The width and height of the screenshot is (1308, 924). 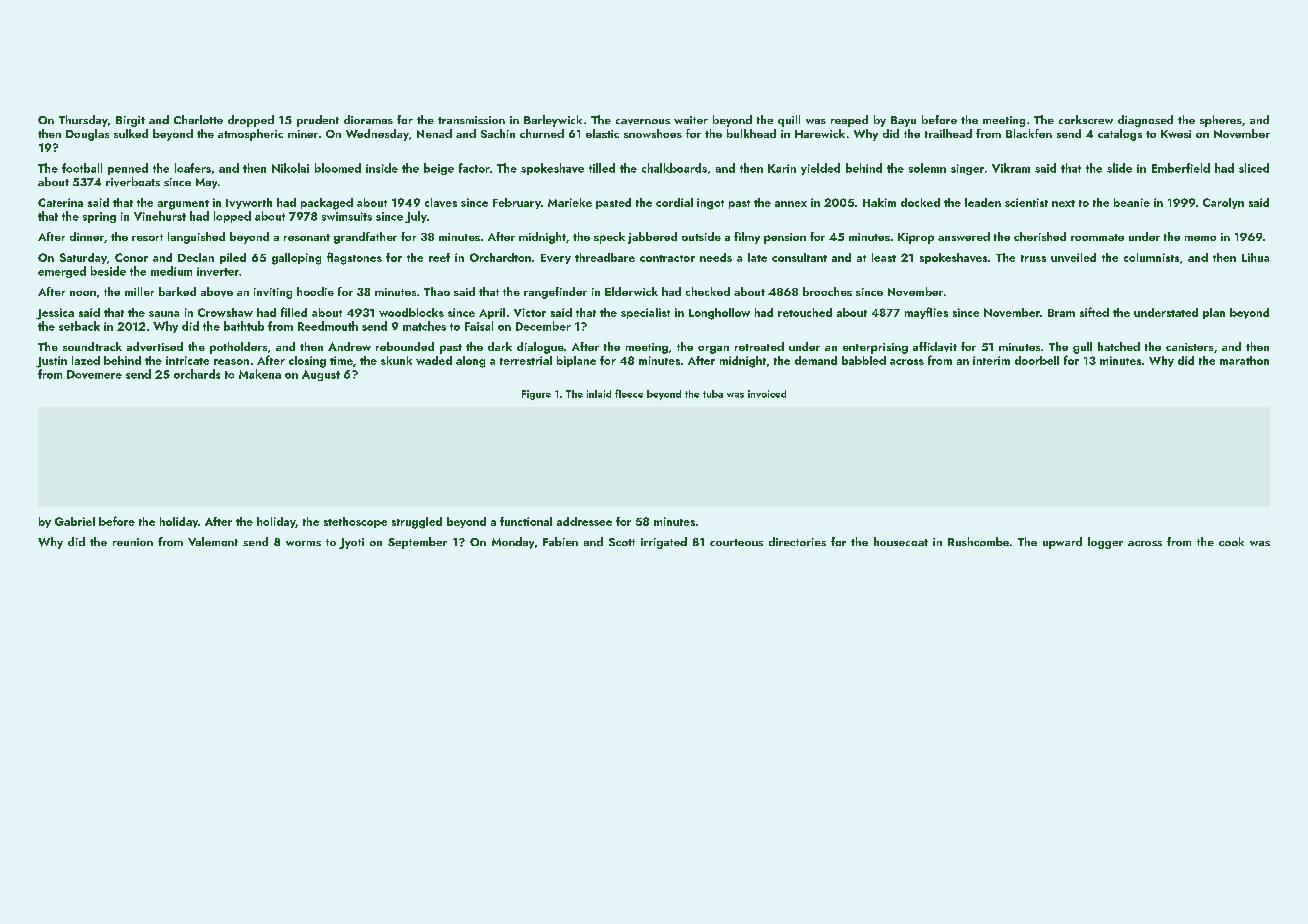 What do you see at coordinates (75, 521) in the screenshot?
I see `Gabriel` at bounding box center [75, 521].
